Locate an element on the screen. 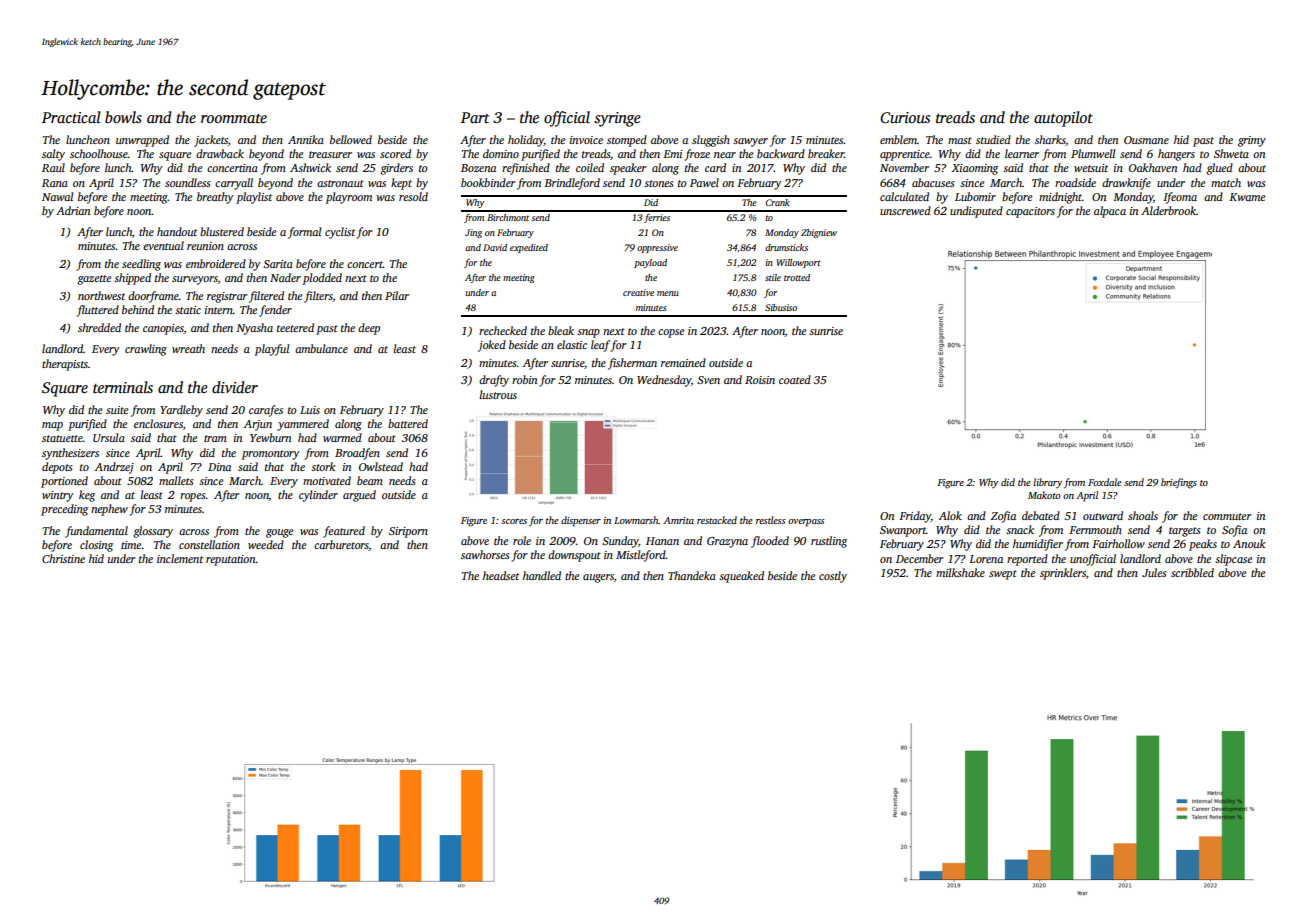 This screenshot has width=1308, height=924. syringe is located at coordinates (617, 119).
